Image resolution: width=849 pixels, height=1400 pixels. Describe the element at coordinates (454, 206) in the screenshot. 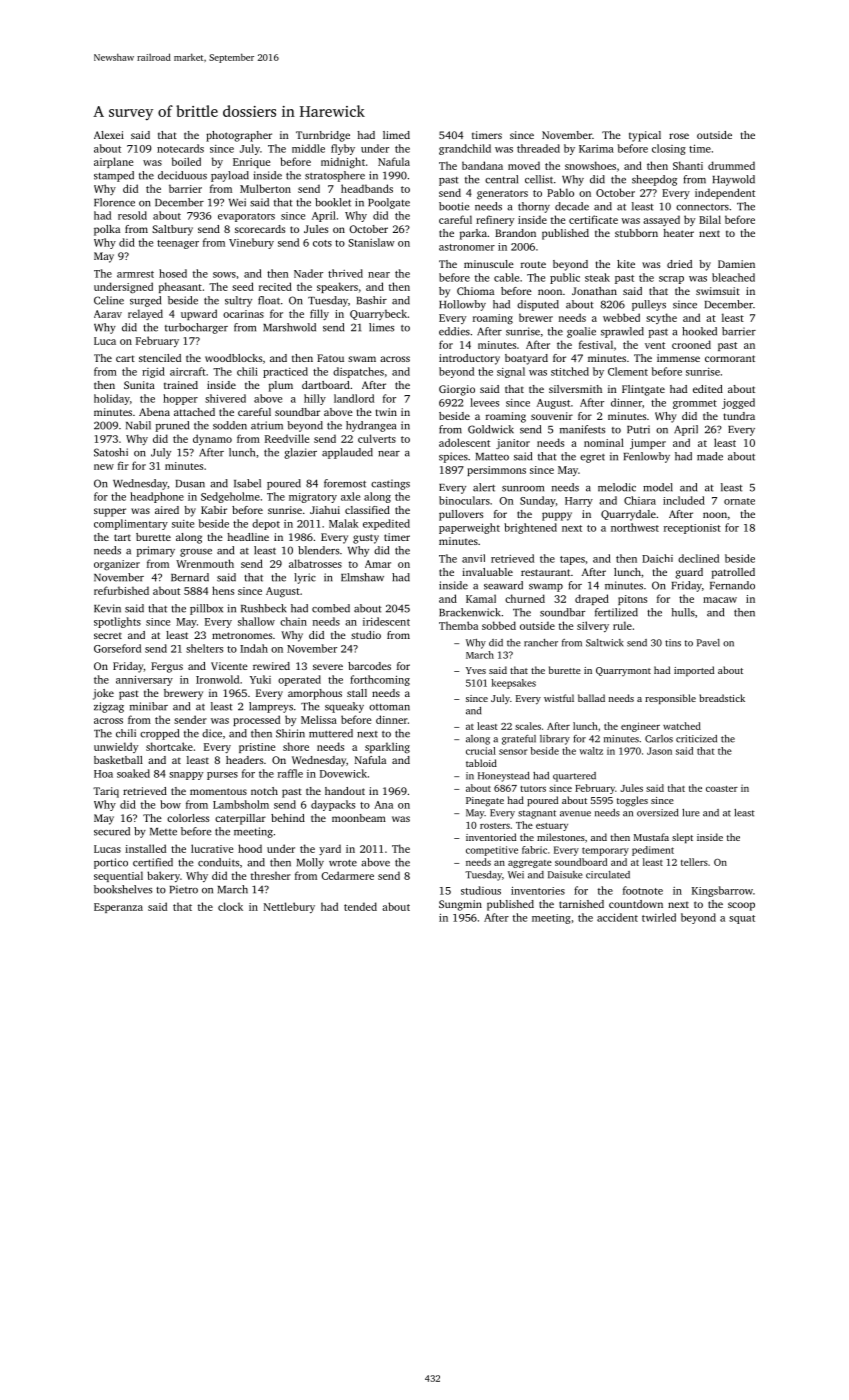

I see `bootie` at that location.
